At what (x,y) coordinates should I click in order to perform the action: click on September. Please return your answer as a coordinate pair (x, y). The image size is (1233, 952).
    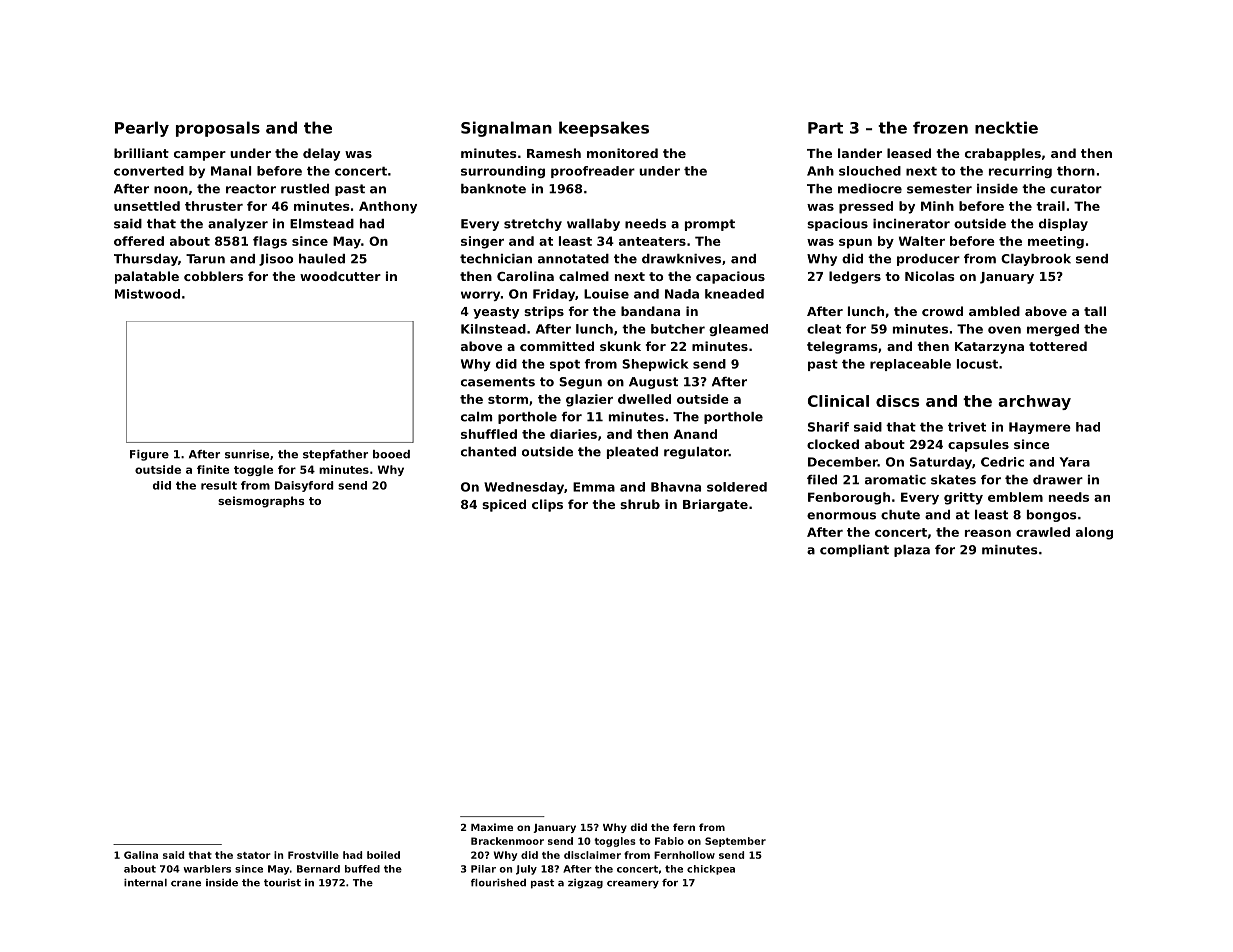
    Looking at the image, I should click on (735, 842).
